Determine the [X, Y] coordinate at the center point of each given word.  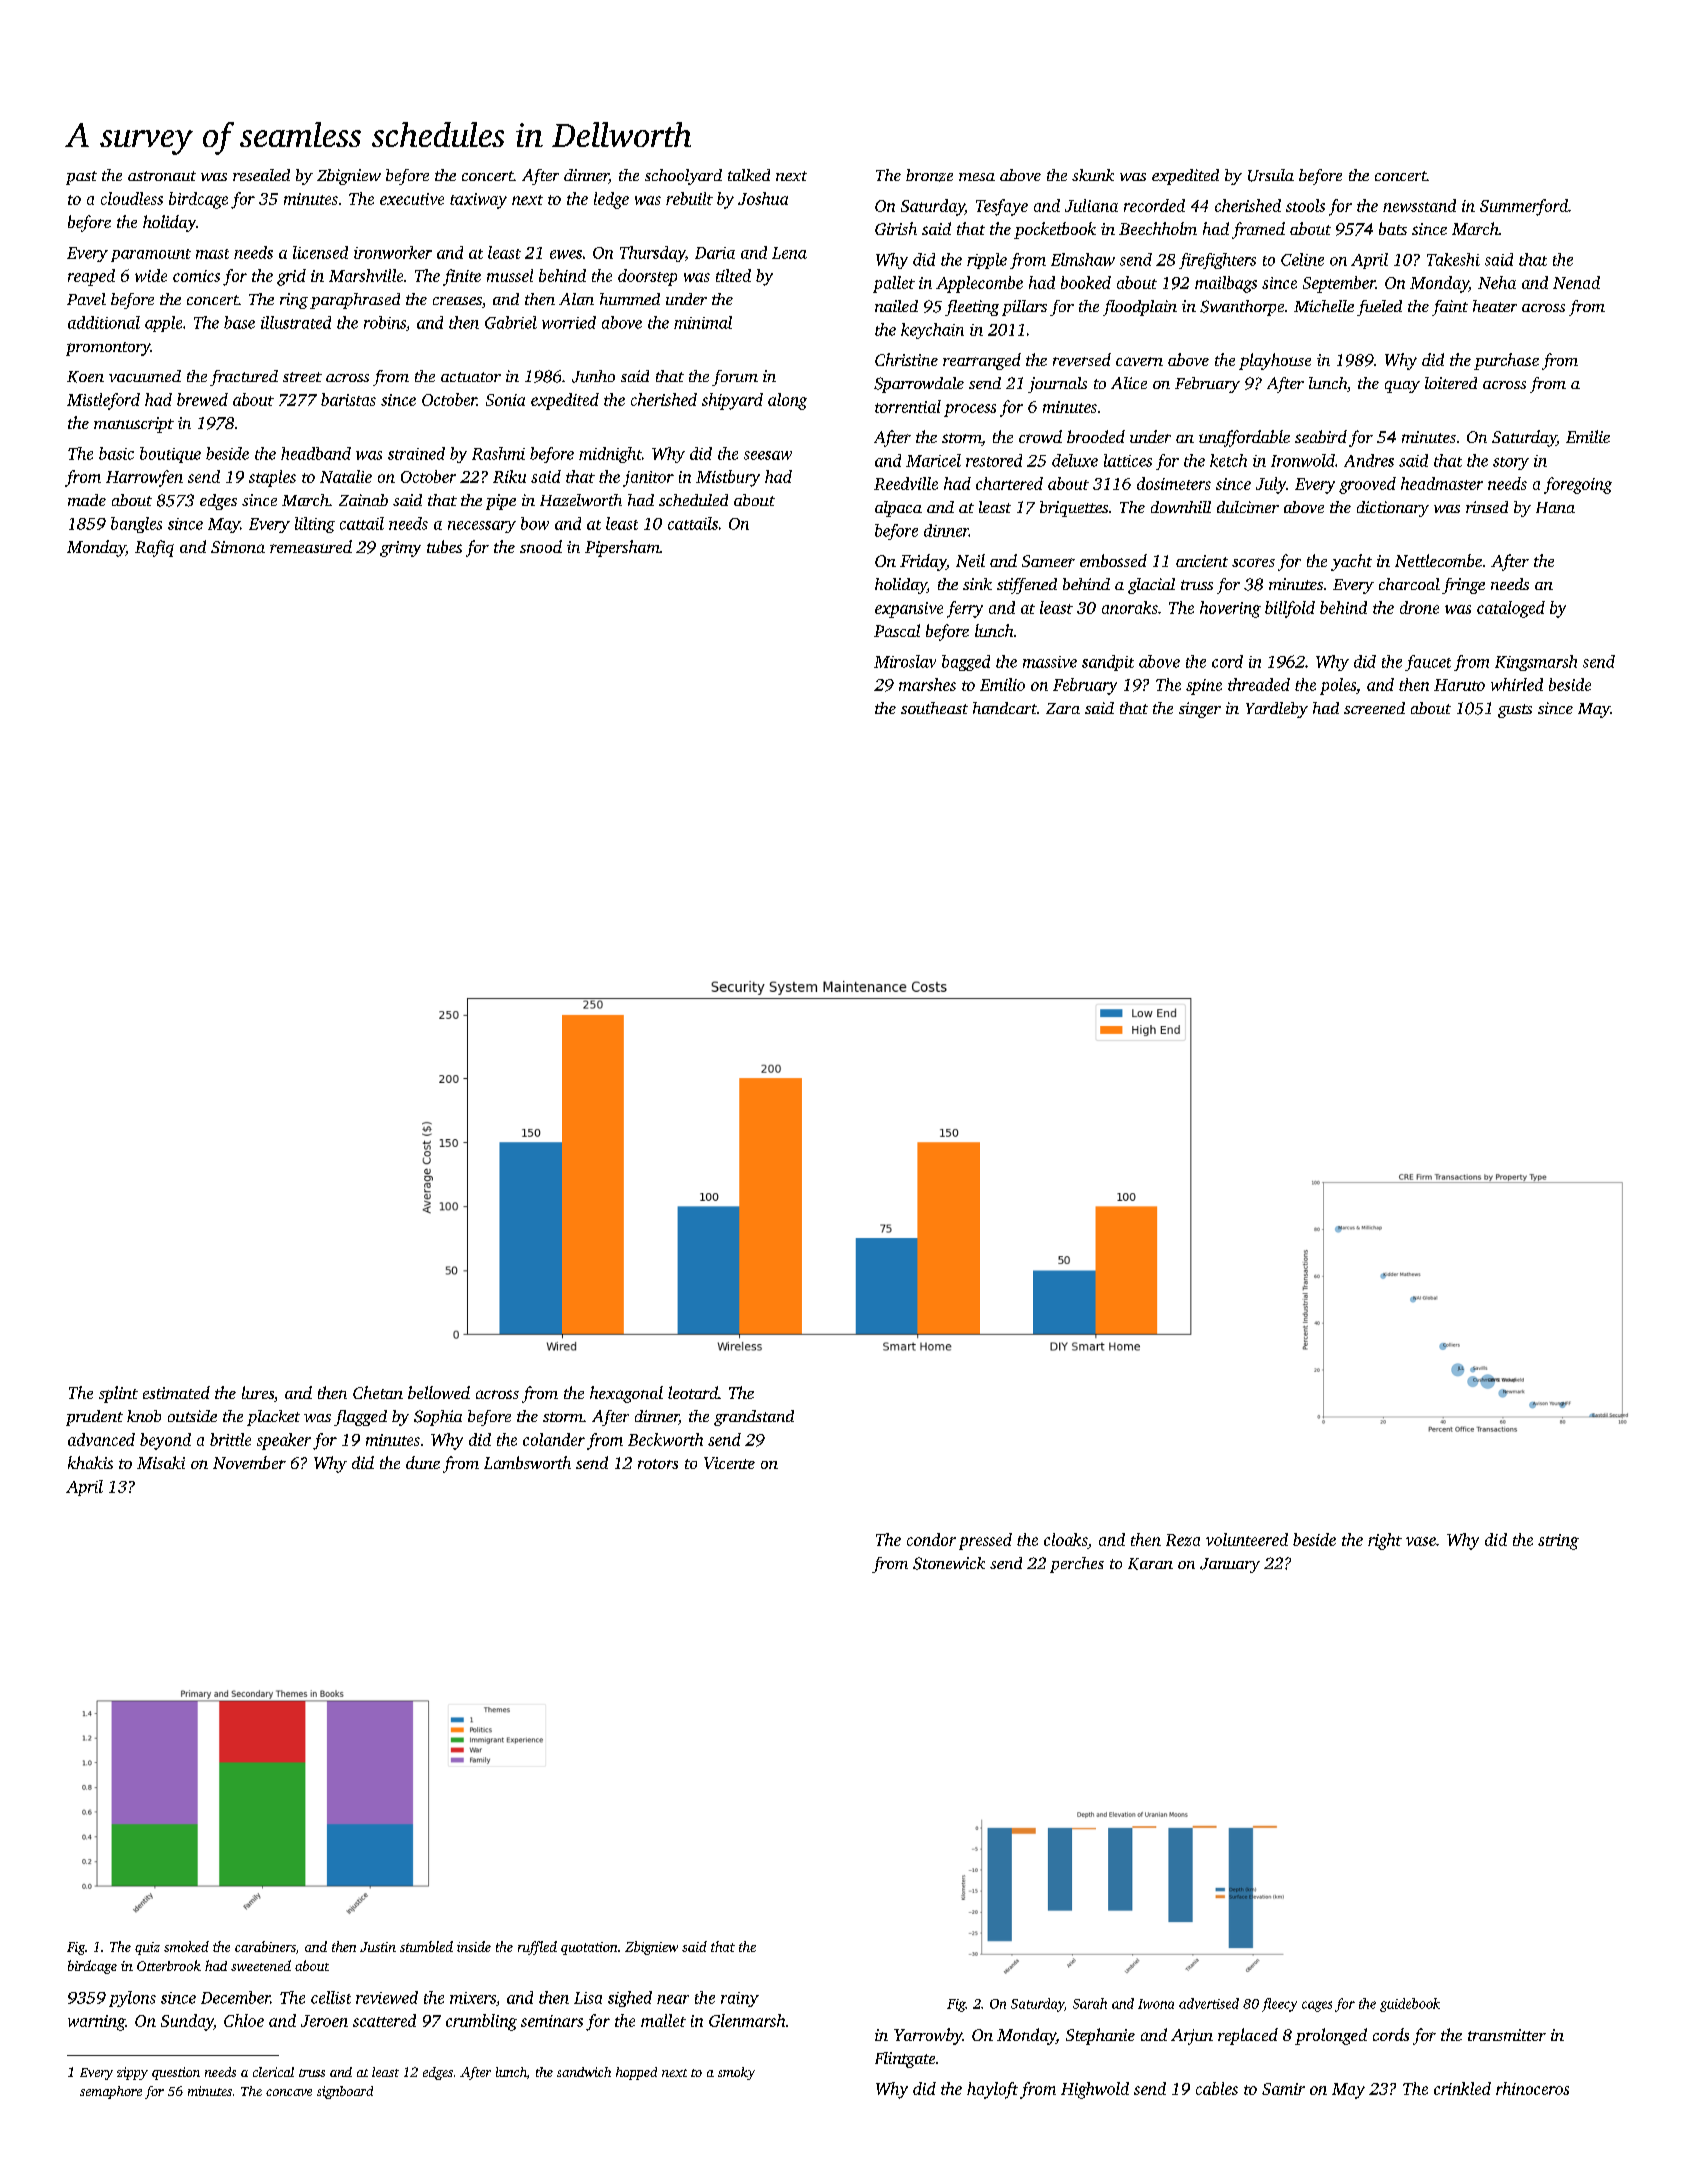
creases [457, 301]
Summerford [1524, 207]
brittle [230, 1439]
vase [1421, 1541]
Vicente [729, 1463]
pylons [132, 1999]
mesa [977, 177]
